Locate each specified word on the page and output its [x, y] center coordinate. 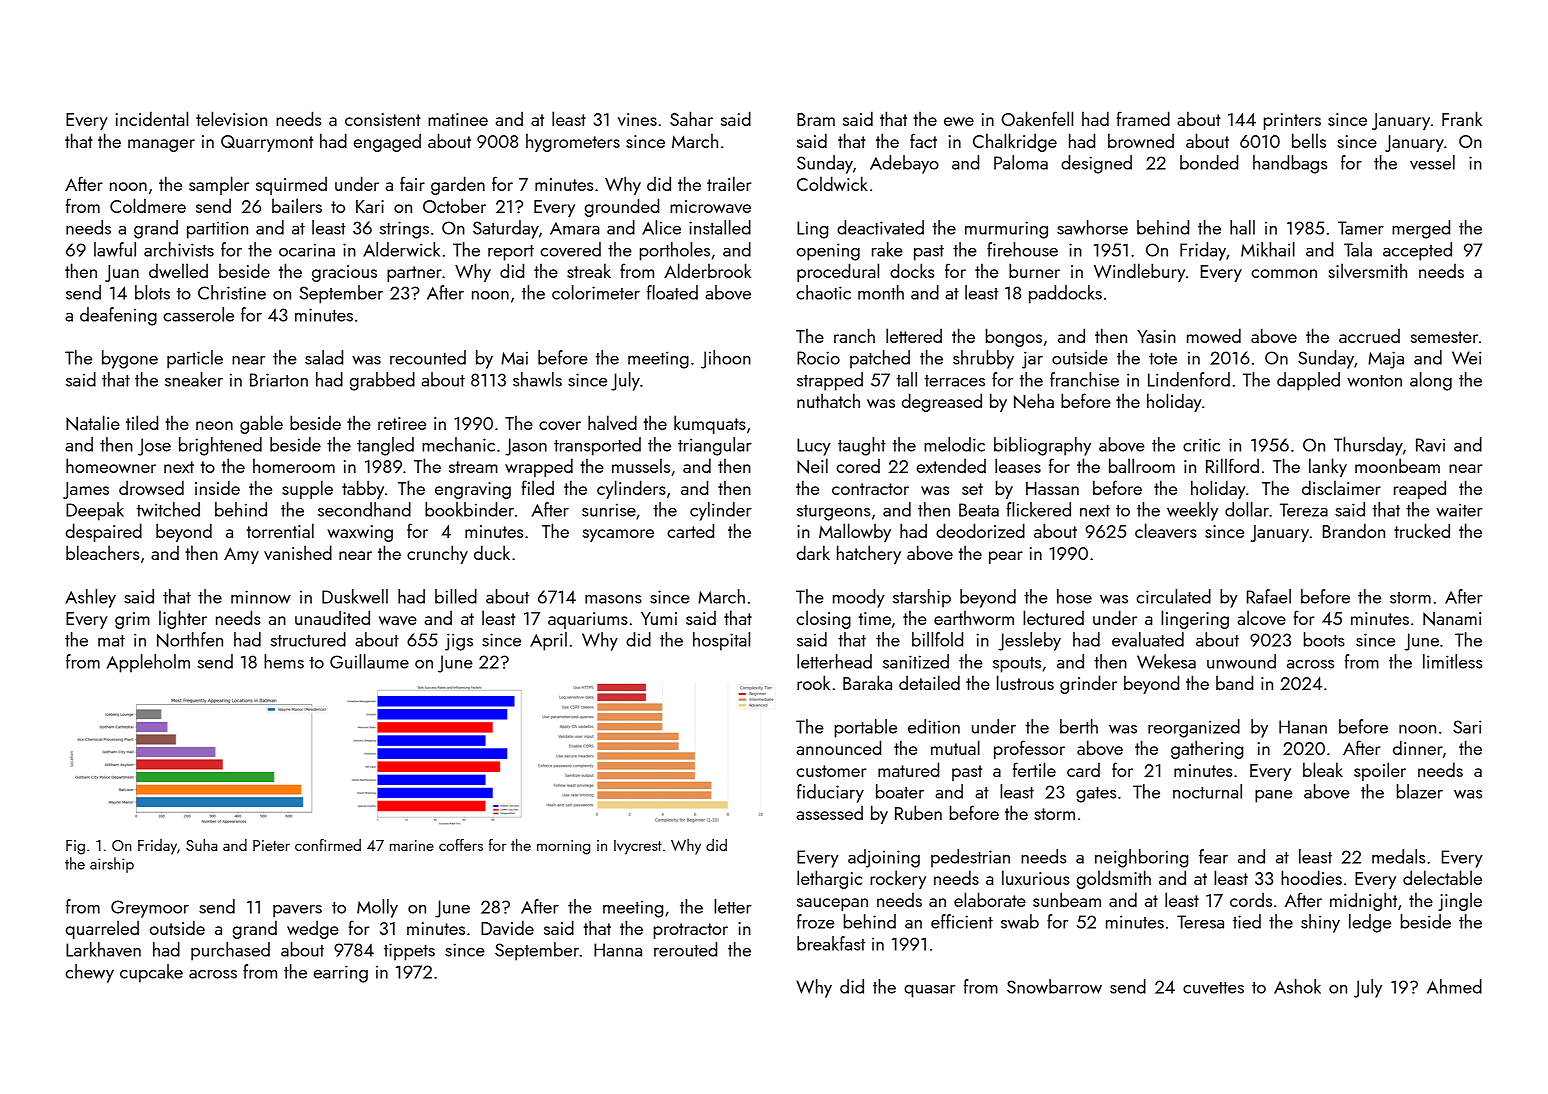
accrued [1369, 335]
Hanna [618, 950]
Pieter [271, 845]
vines [637, 119]
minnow [261, 597]
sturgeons [833, 513]
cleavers [1166, 530]
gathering [1207, 749]
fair [412, 183]
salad [324, 357]
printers [1292, 121]
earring [341, 974]
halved [612, 422]
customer [831, 771]
